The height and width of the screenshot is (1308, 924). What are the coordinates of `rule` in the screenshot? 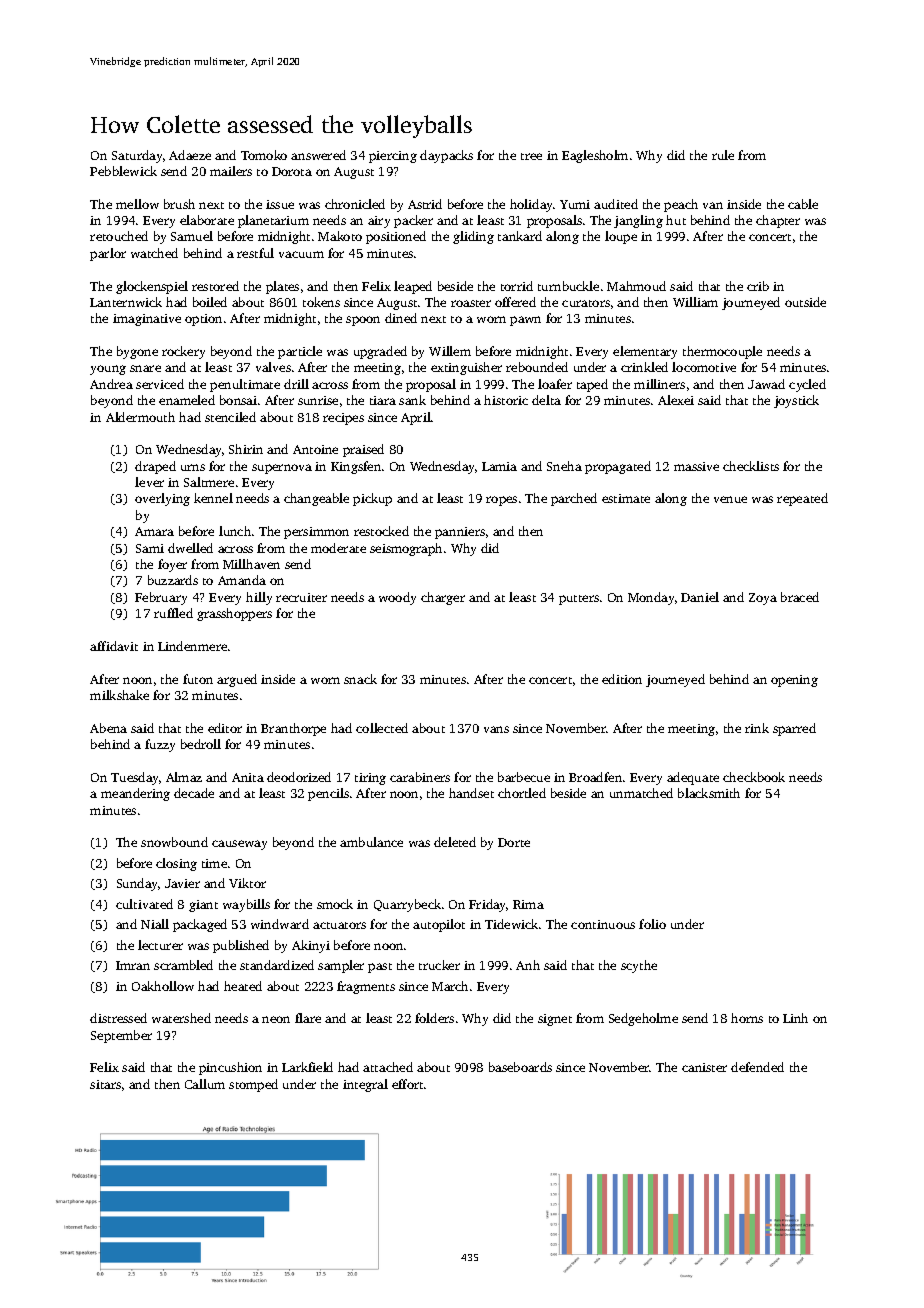 It's located at (723, 155).
